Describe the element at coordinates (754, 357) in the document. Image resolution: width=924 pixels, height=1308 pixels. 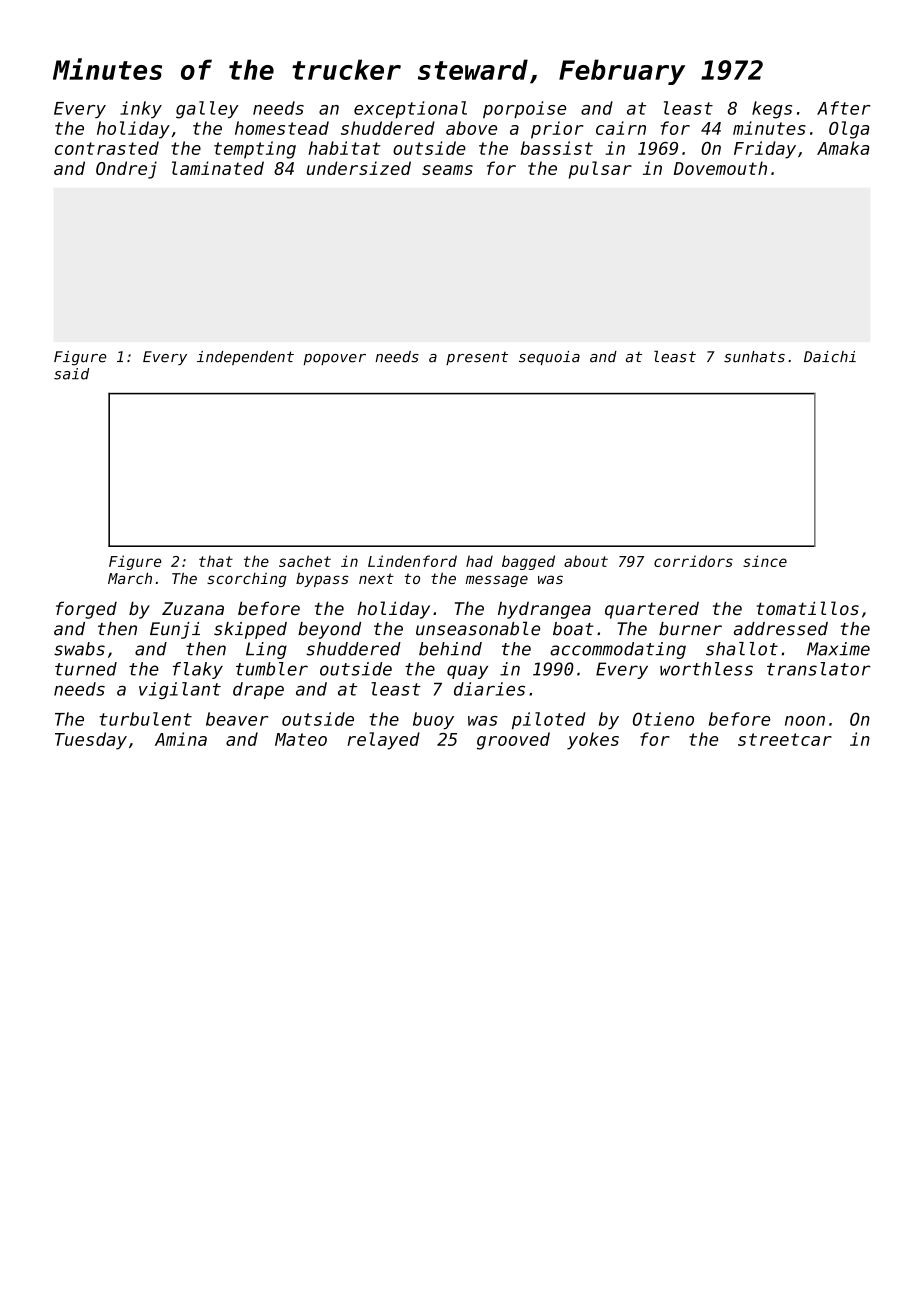
I see `sunhats` at that location.
